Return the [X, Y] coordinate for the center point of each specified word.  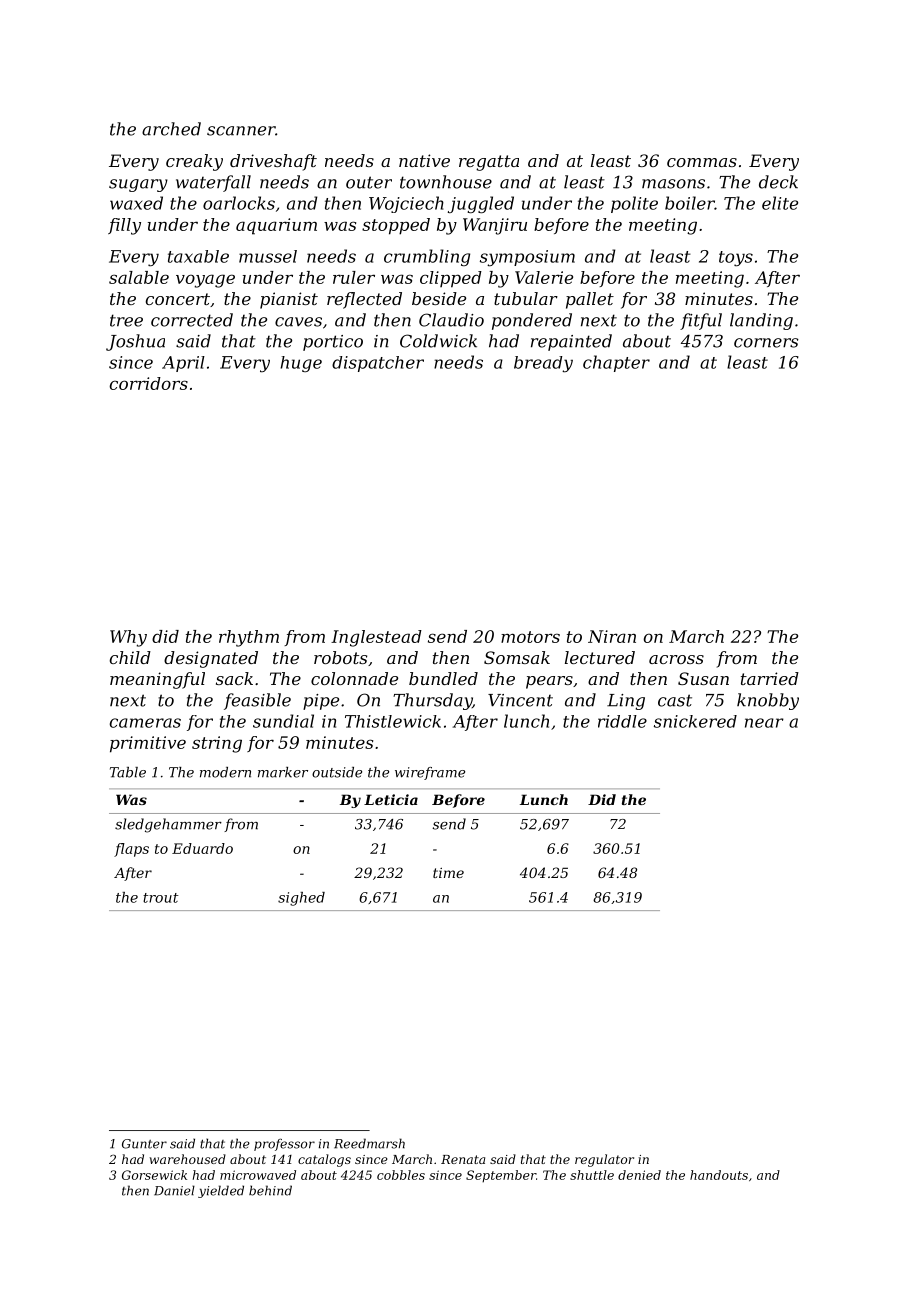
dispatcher [378, 364]
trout [161, 898]
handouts [719, 1175]
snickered [695, 721]
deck [778, 182]
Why [128, 638]
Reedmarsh [369, 1143]
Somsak [517, 657]
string [217, 744]
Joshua [135, 342]
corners [766, 343]
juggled [481, 204]
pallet [590, 300]
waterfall [213, 183]
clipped [451, 279]
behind [270, 1190]
